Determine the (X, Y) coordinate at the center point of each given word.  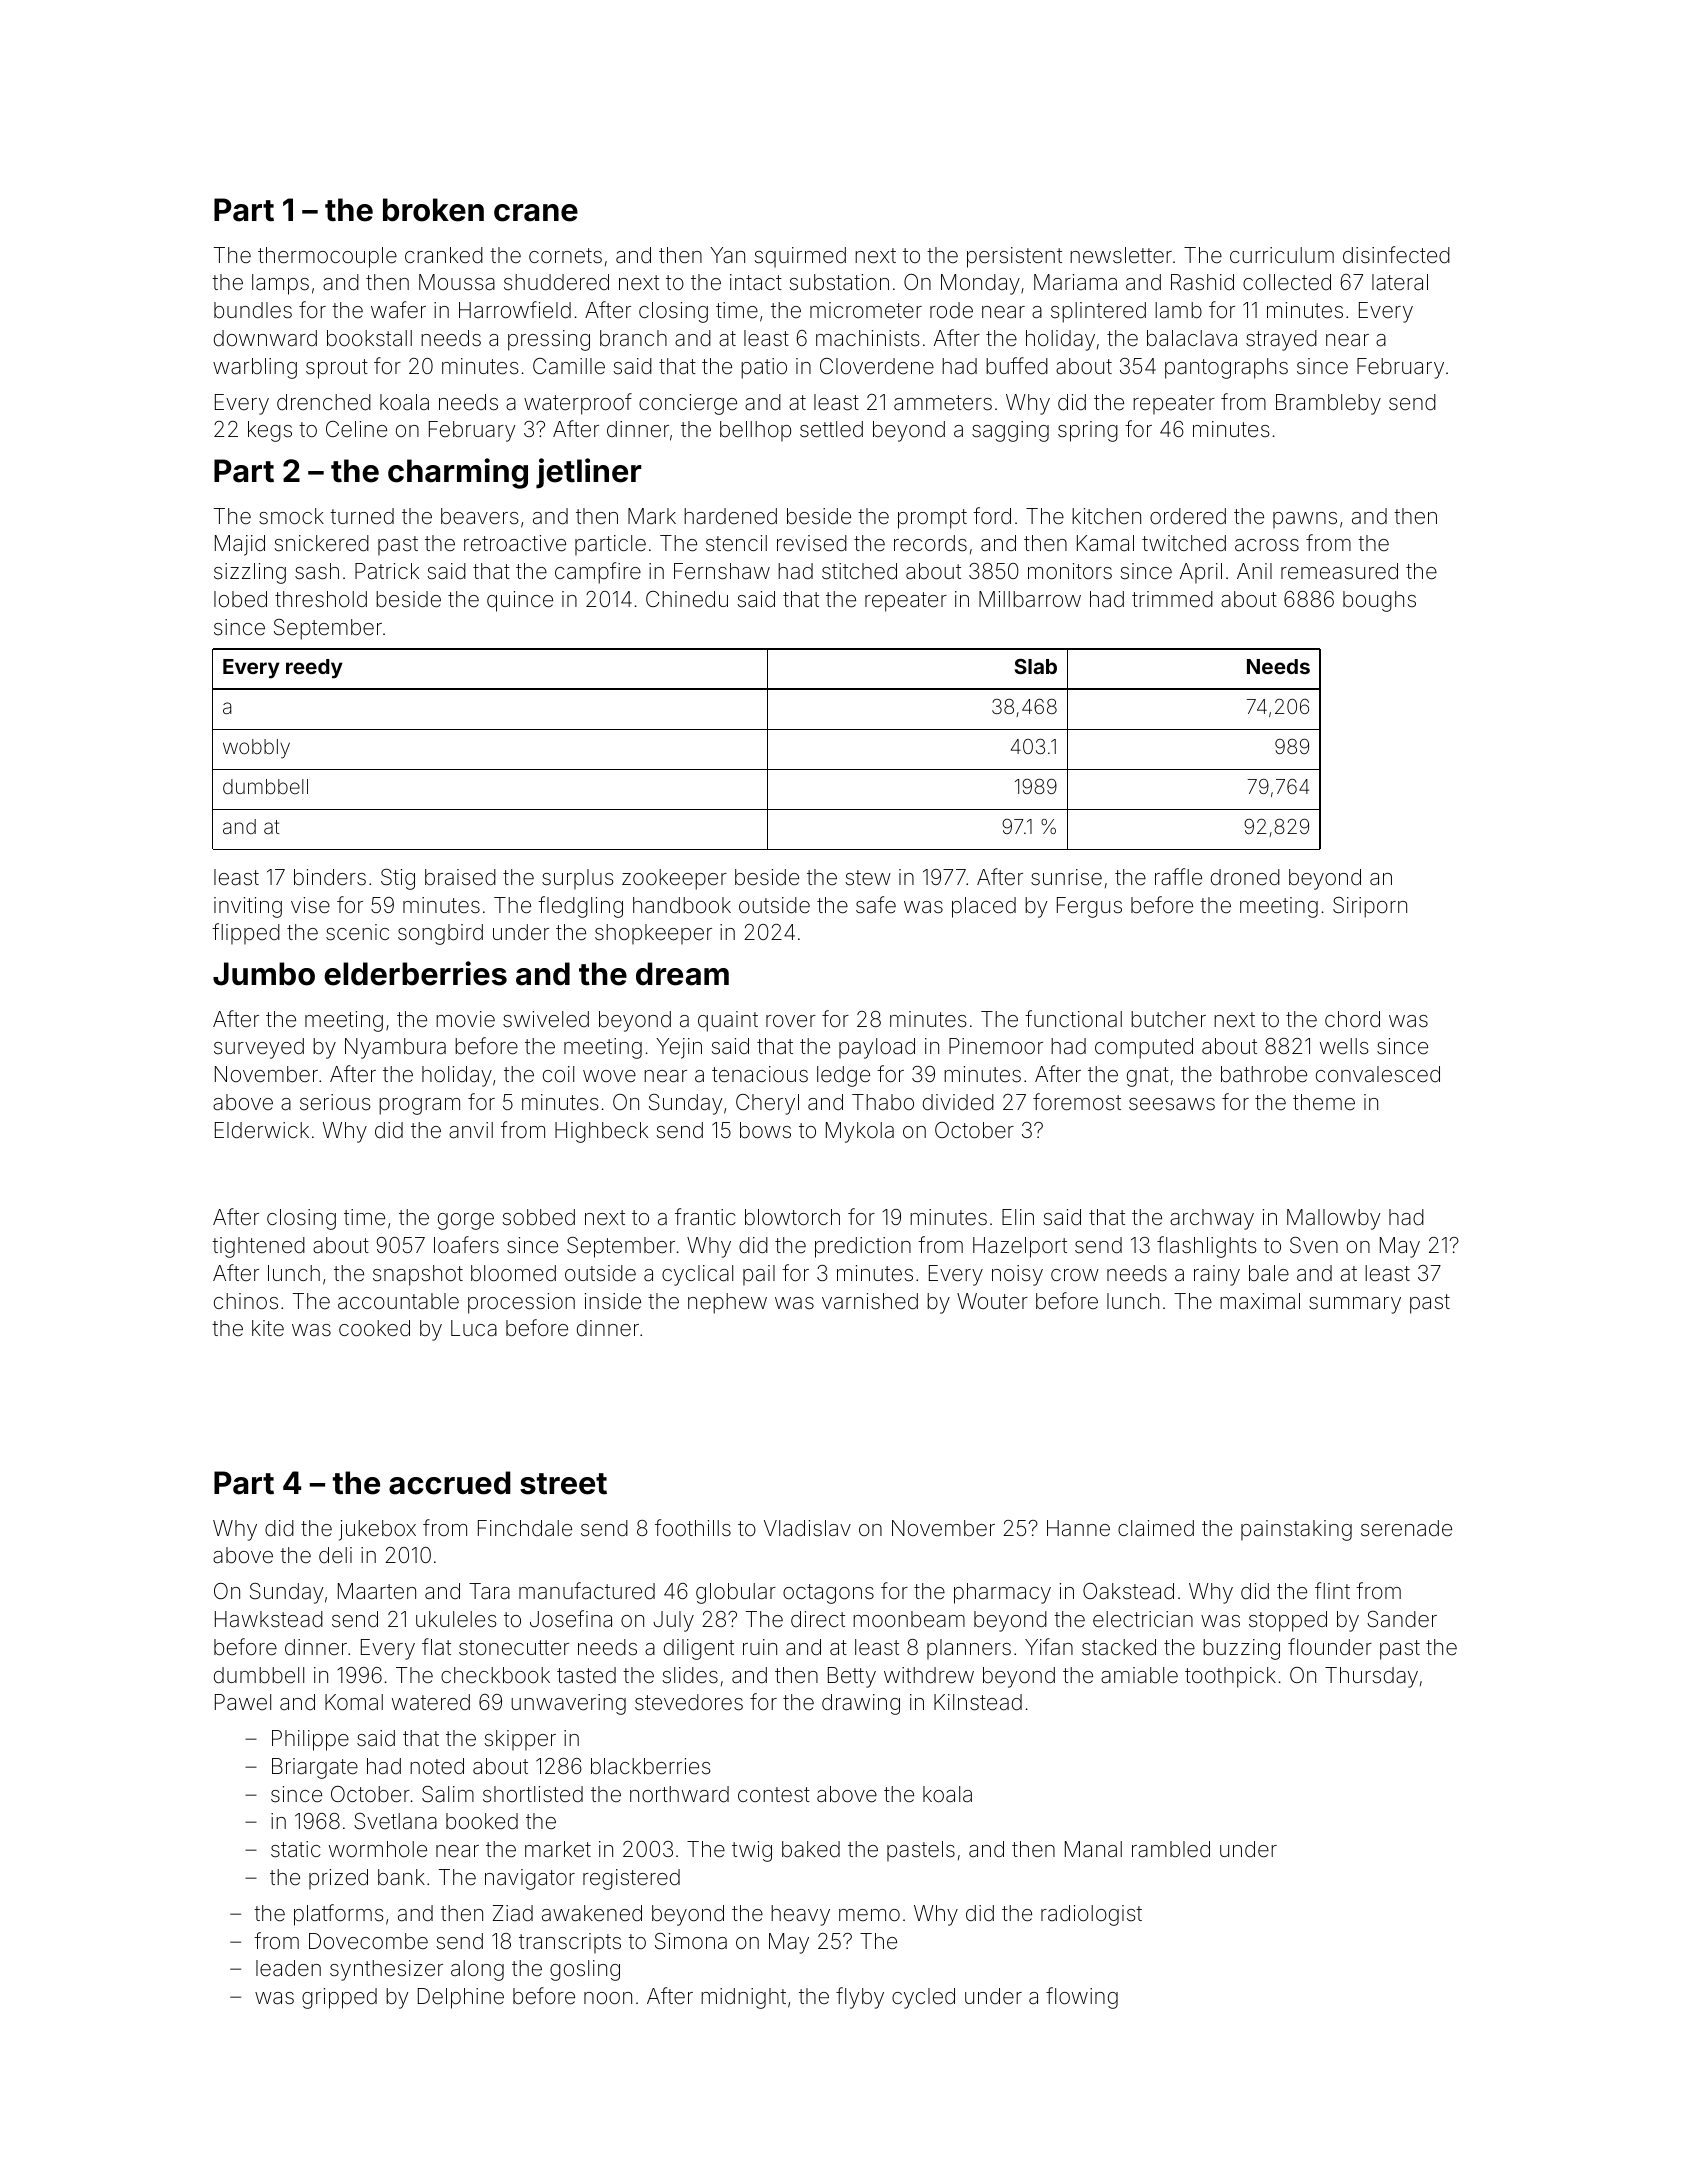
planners (969, 1649)
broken (433, 210)
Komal (354, 1702)
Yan (727, 255)
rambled (1171, 1849)
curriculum (1282, 255)
